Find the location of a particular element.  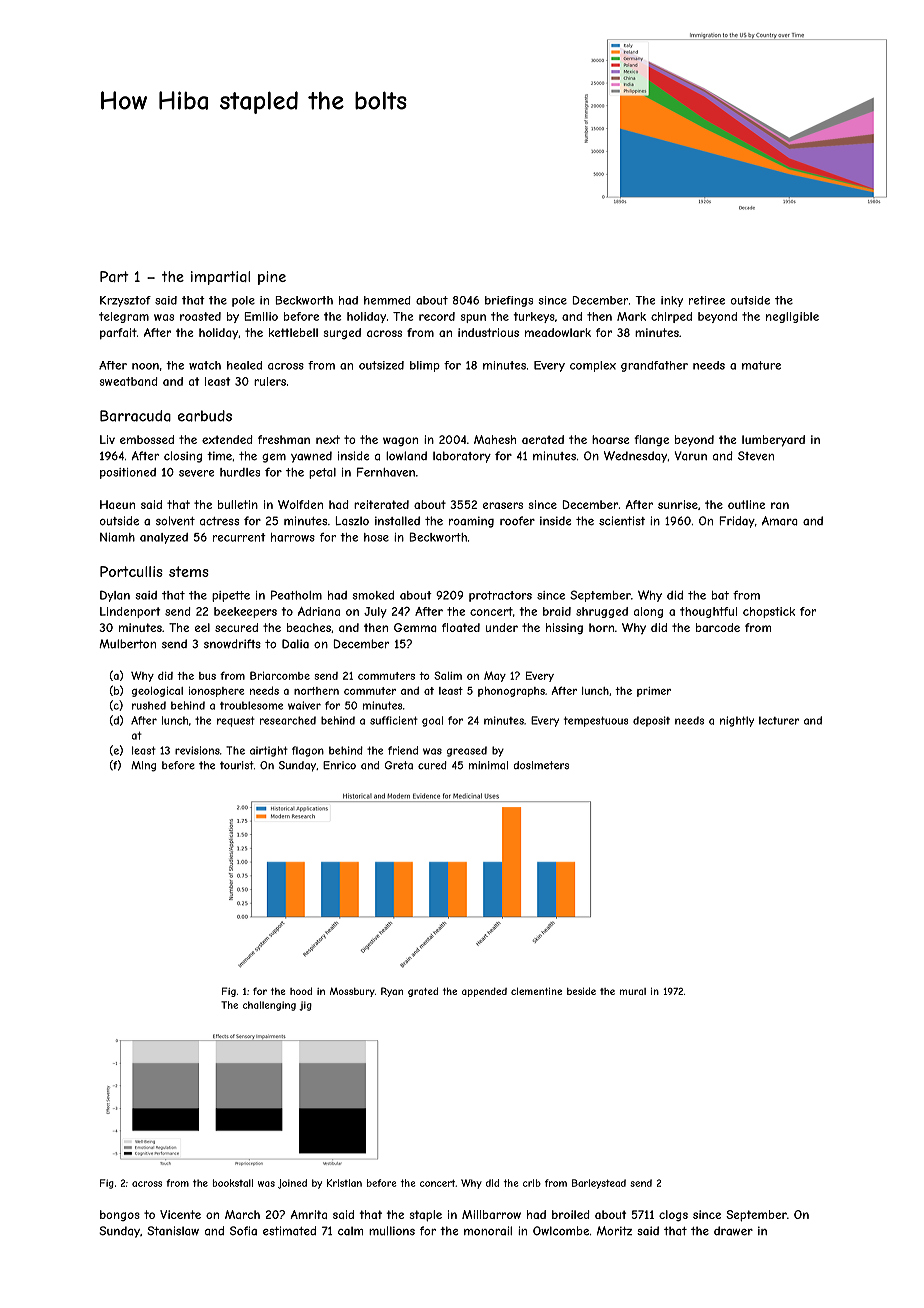

northern is located at coordinates (316, 691).
